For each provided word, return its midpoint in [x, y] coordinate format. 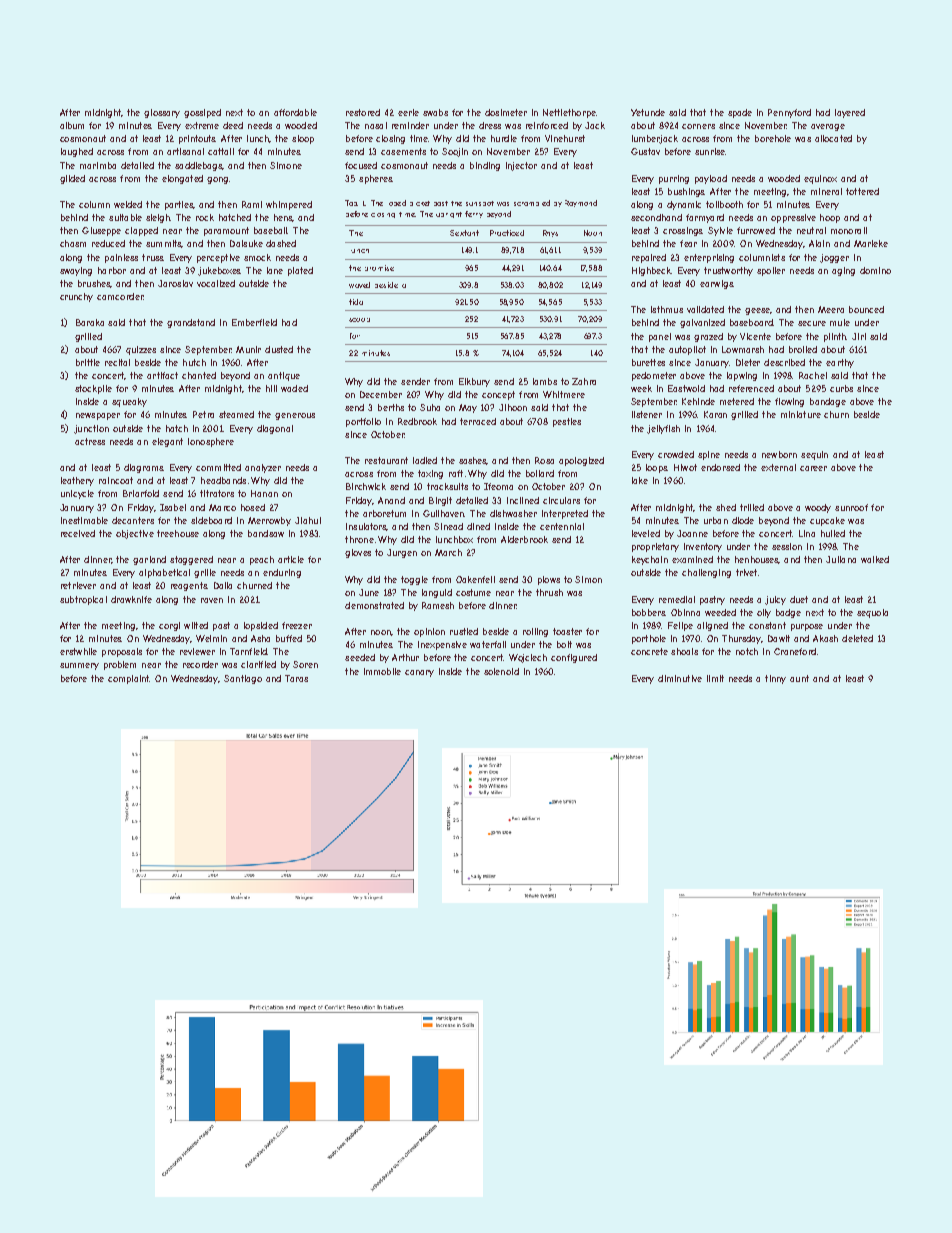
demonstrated [374, 605]
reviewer [197, 651]
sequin [814, 455]
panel [660, 337]
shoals [684, 651]
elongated [182, 179]
